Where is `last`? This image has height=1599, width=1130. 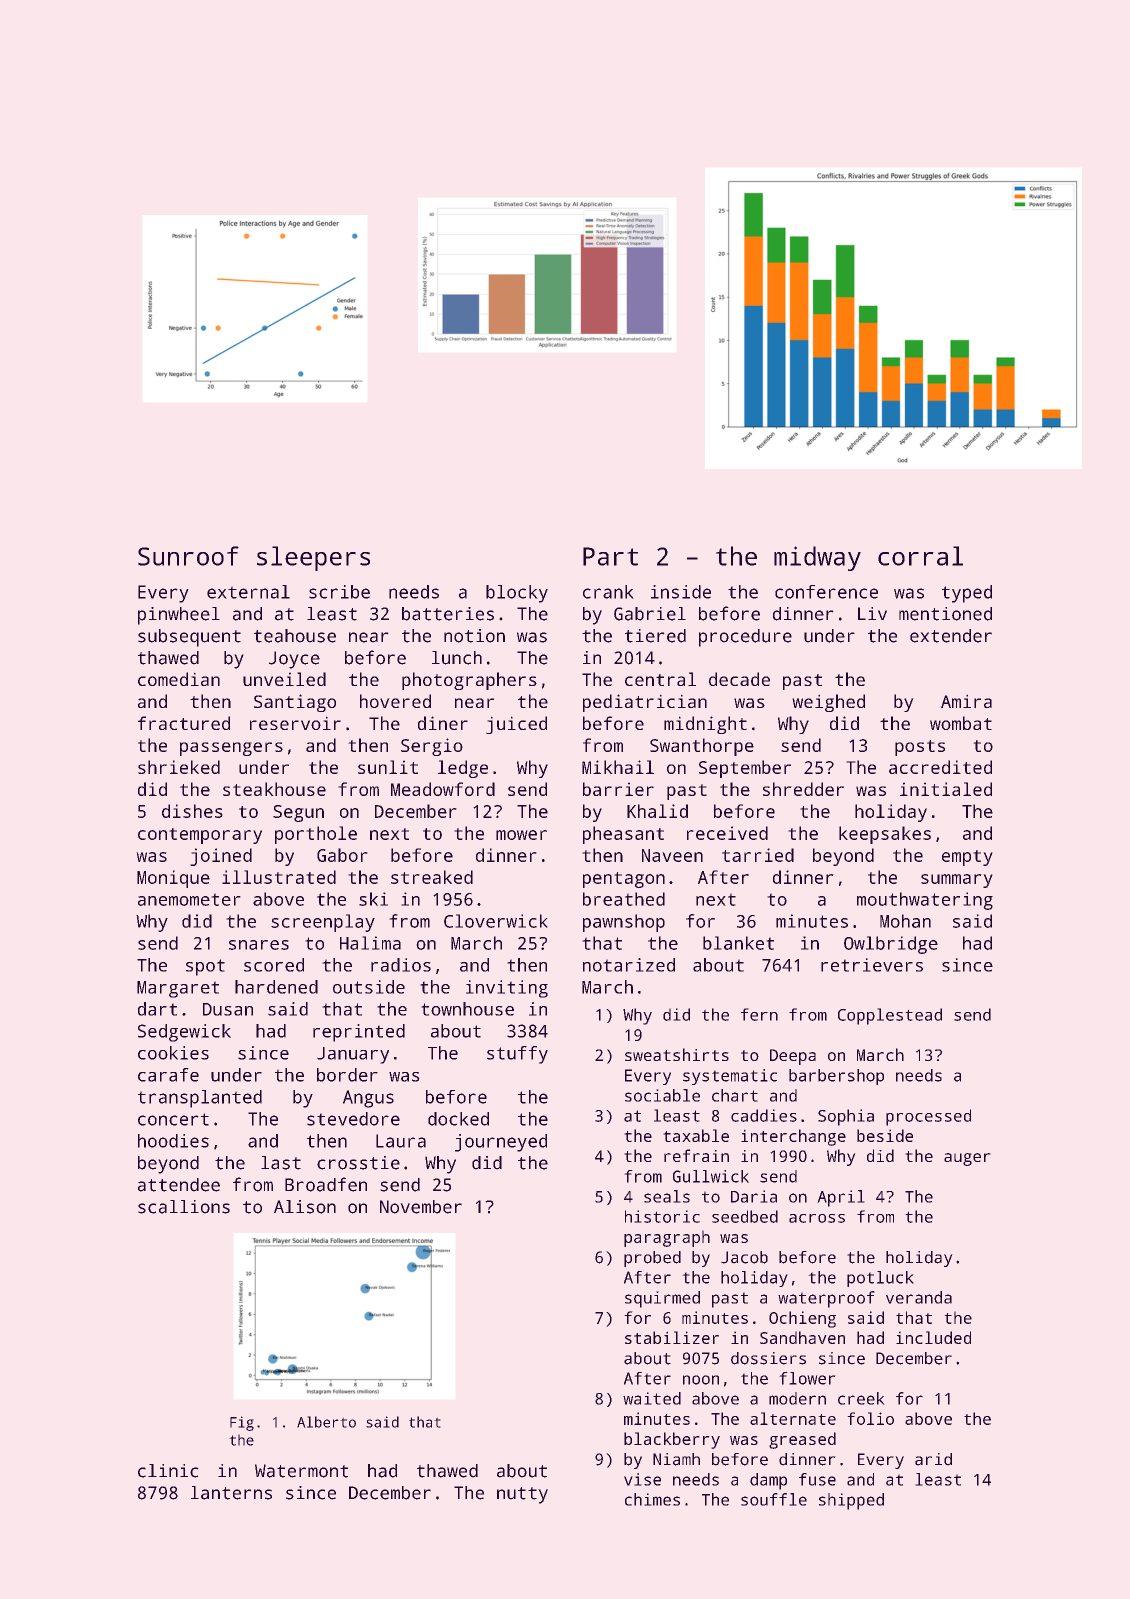
last is located at coordinates (281, 1163).
